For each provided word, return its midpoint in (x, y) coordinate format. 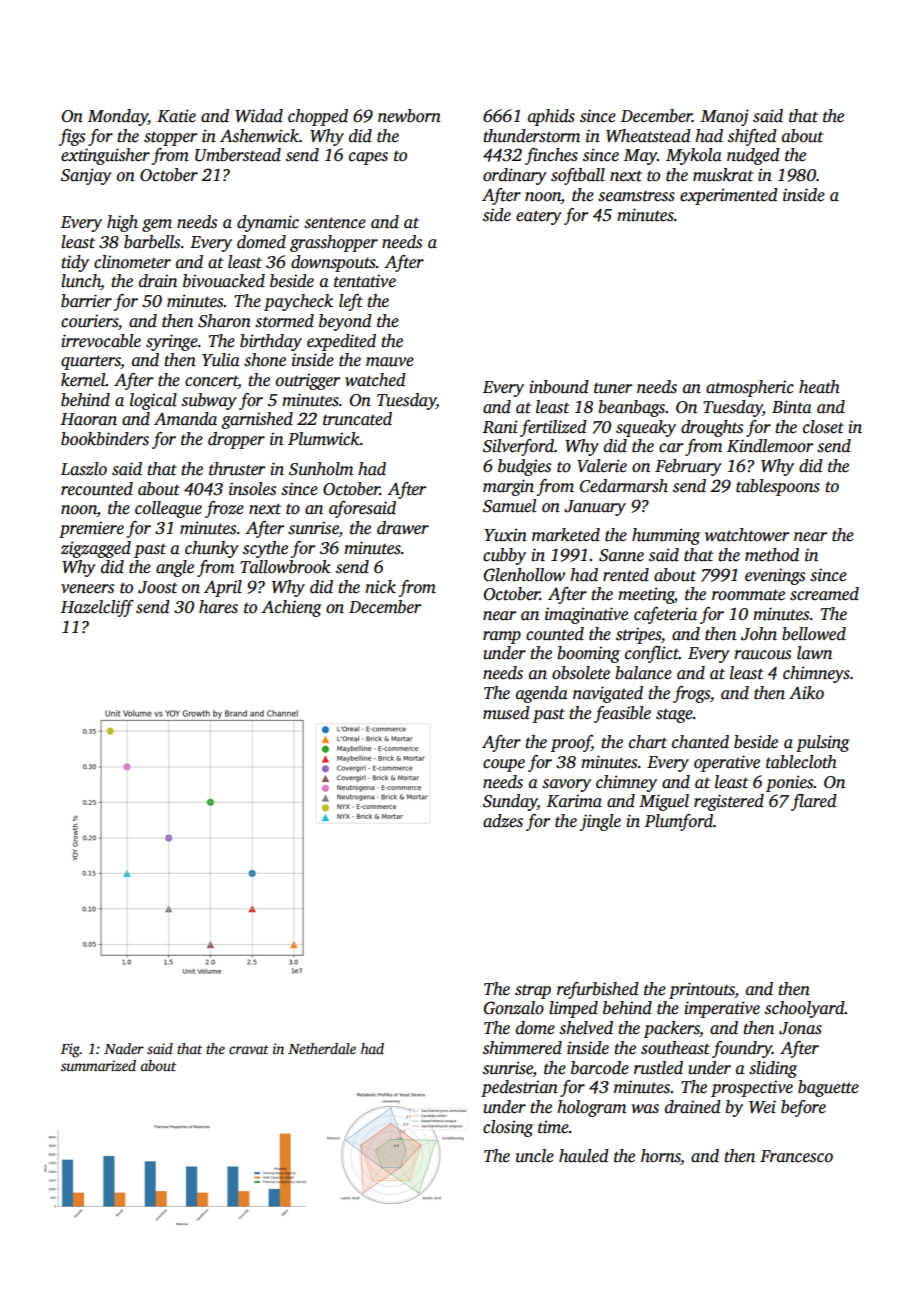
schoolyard (805, 1009)
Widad (259, 116)
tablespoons (778, 487)
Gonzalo (514, 1008)
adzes (503, 821)
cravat (249, 1049)
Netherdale (322, 1048)
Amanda (185, 419)
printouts (702, 990)
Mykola (694, 156)
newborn (409, 116)
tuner (613, 388)
